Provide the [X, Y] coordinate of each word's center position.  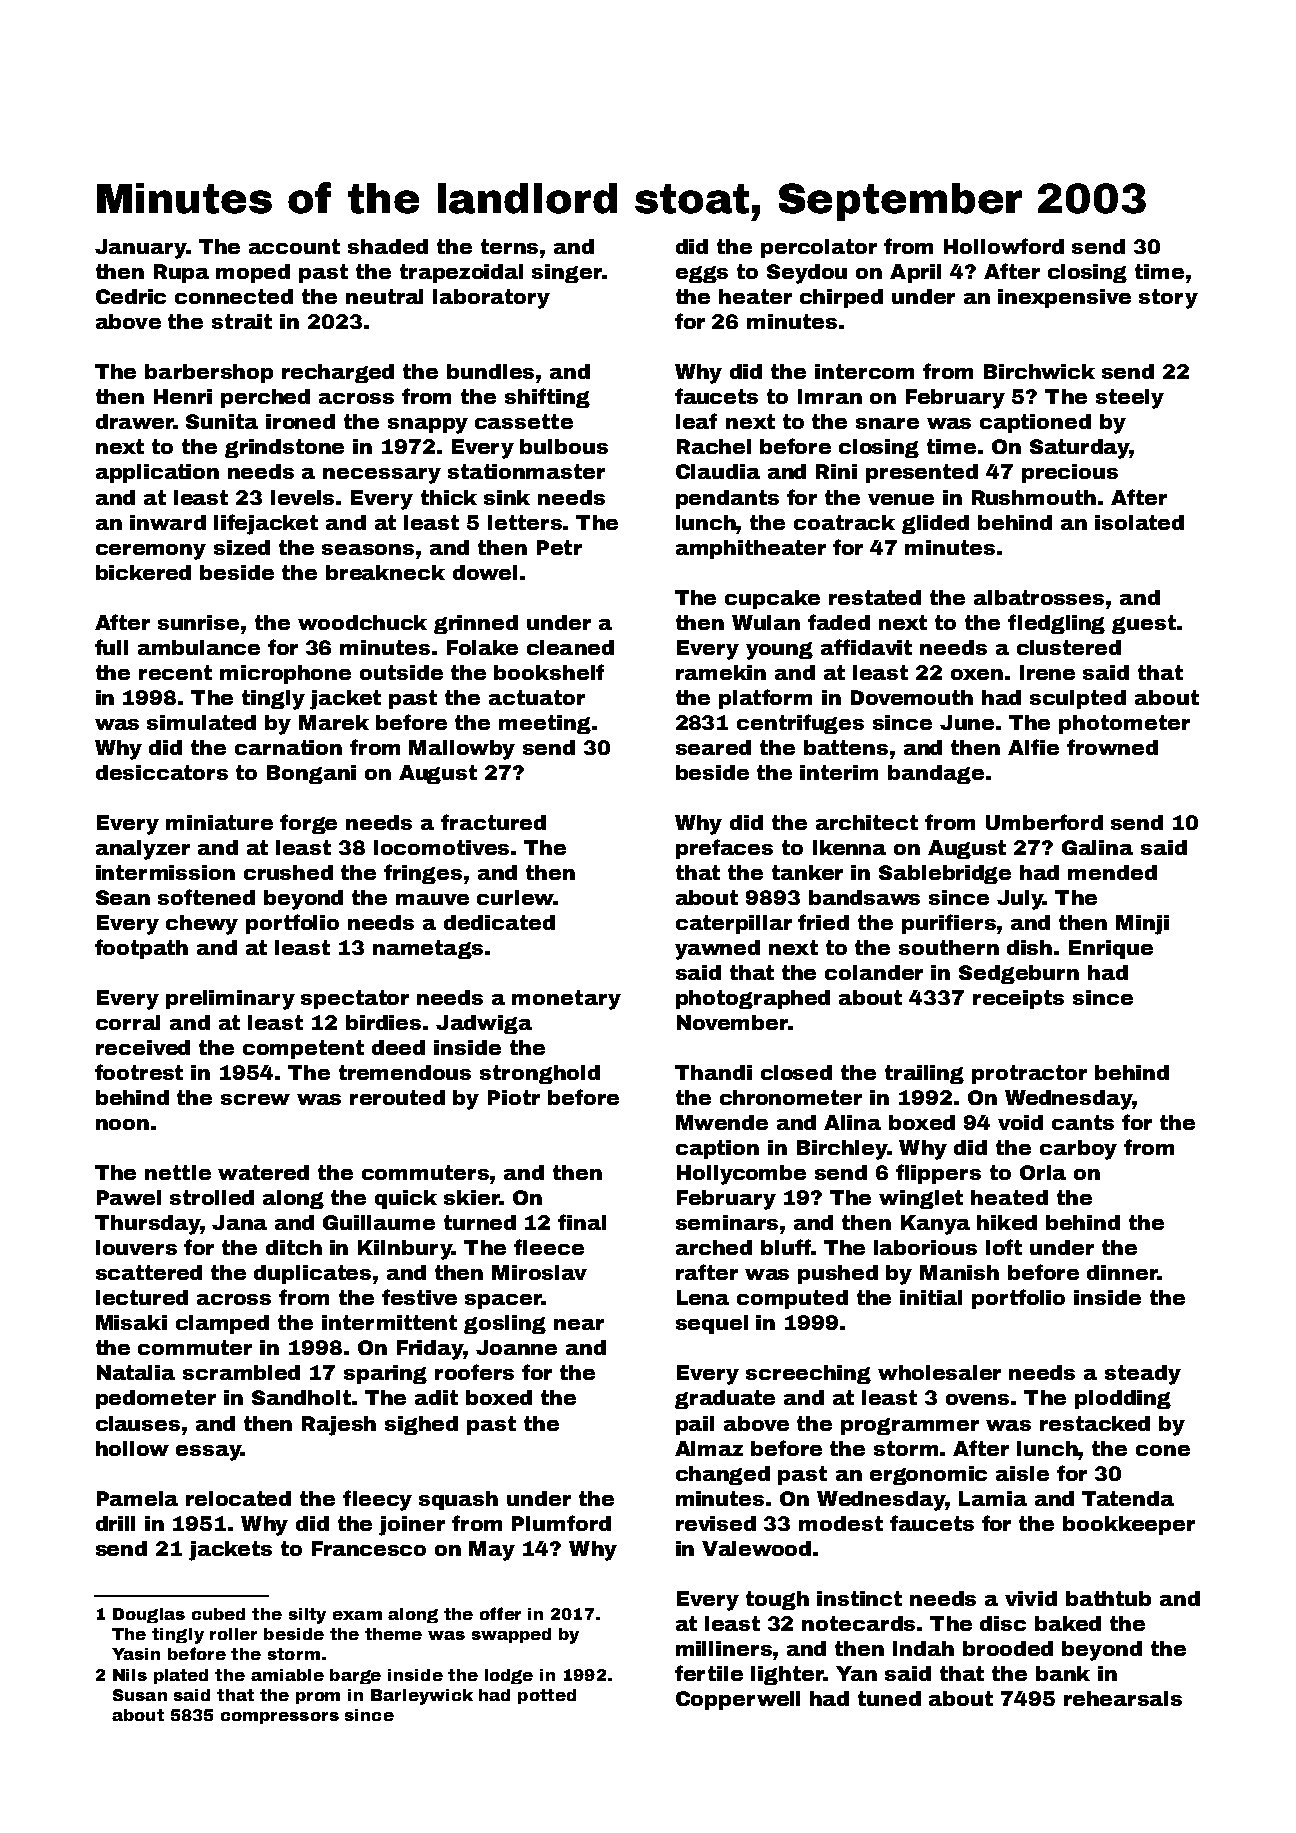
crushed [288, 872]
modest [841, 1523]
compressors [280, 1718]
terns [509, 246]
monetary [566, 1000]
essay [208, 1453]
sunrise [198, 622]
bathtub [1108, 1598]
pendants [727, 499]
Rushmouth [1034, 497]
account [294, 246]
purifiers [949, 924]
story [1168, 299]
